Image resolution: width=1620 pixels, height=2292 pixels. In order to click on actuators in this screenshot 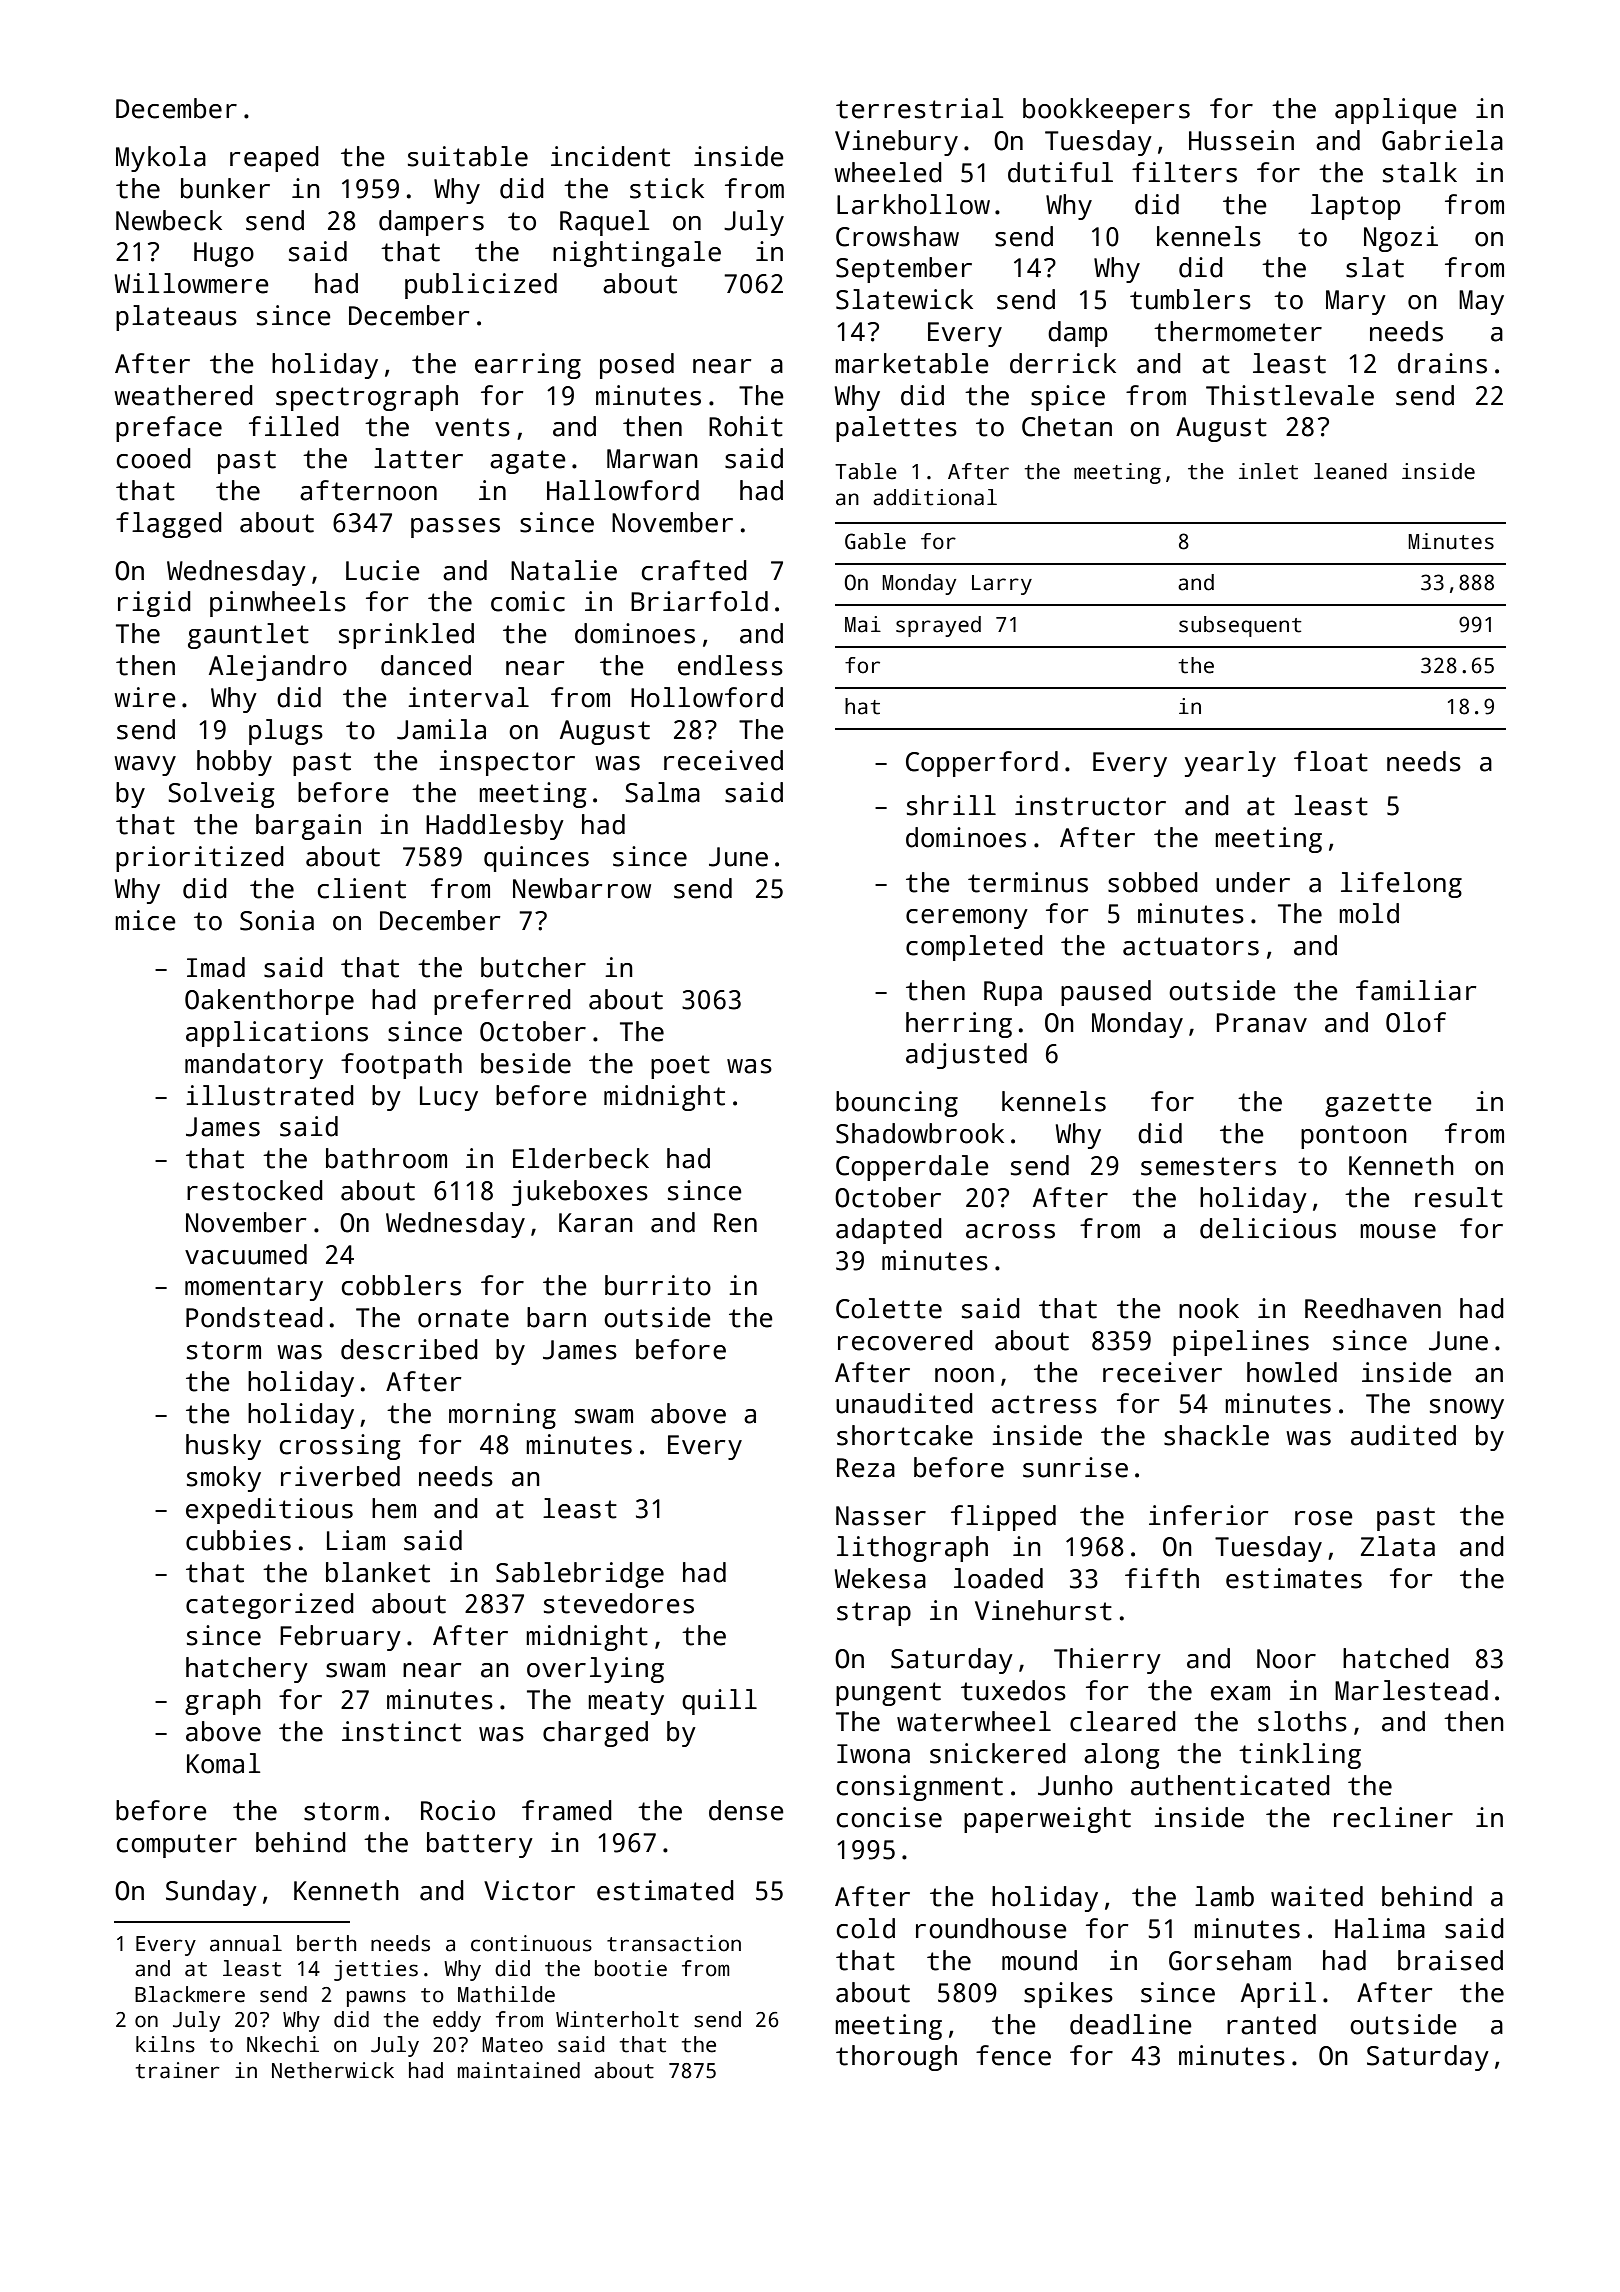, I will do `click(1191, 946)`.
